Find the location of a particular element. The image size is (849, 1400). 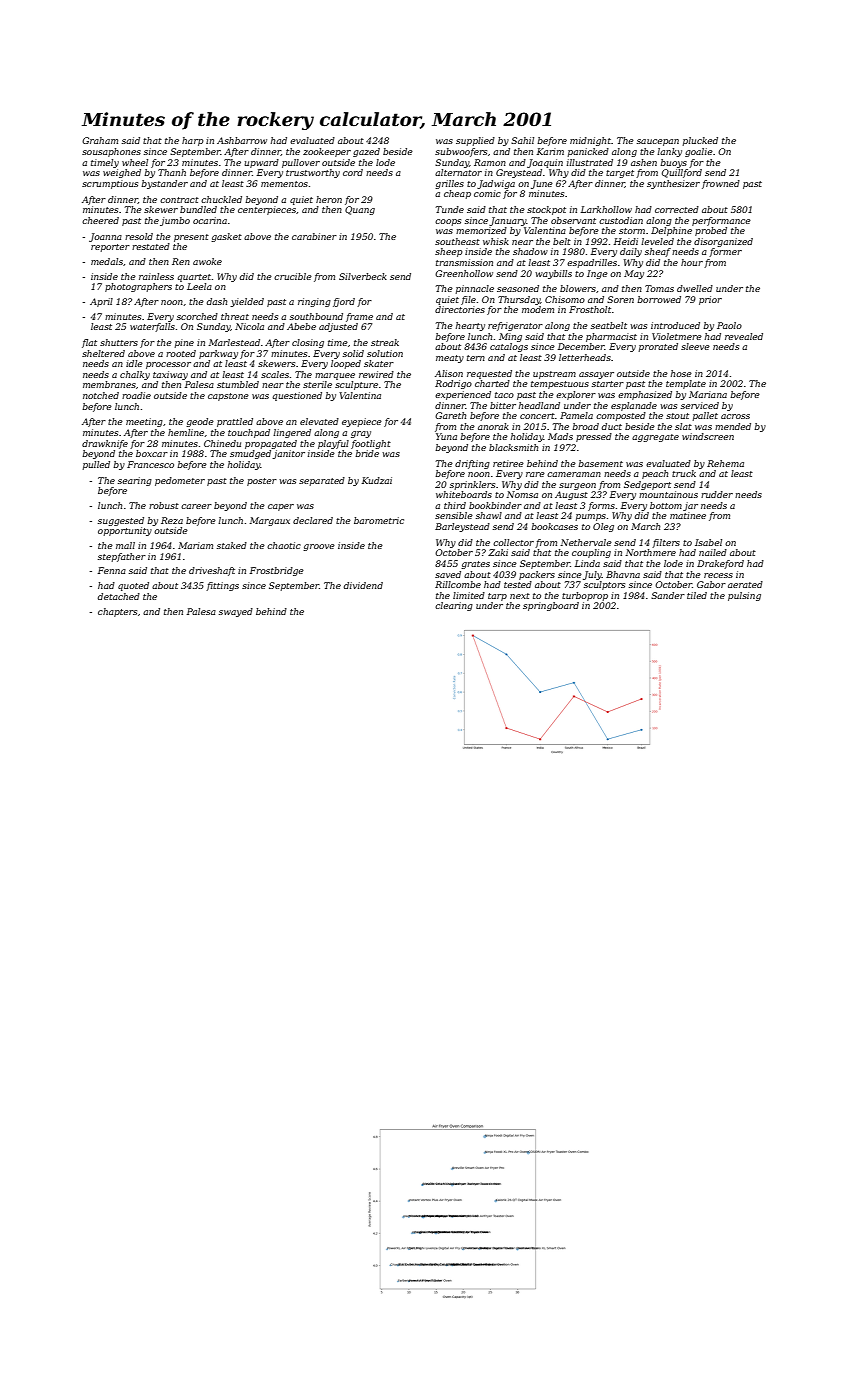

borrowed is located at coordinates (659, 299).
